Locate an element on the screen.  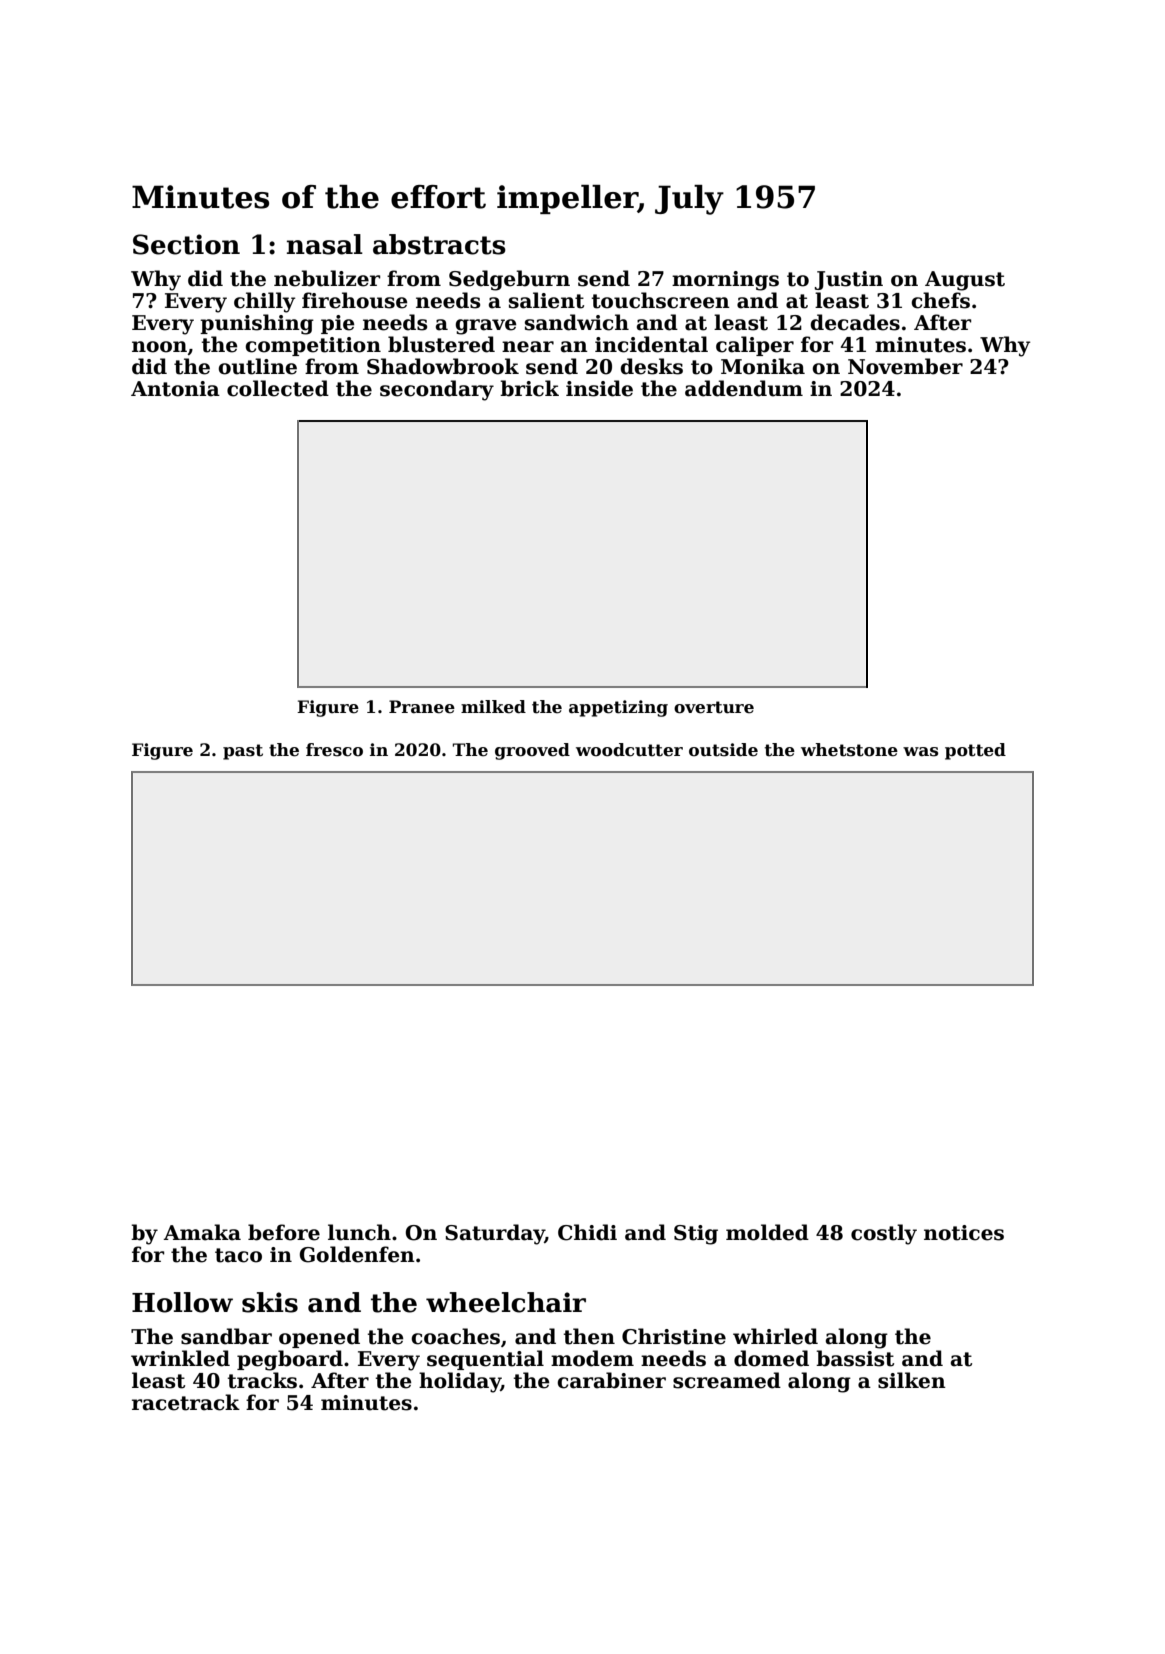
outside is located at coordinates (723, 750).
